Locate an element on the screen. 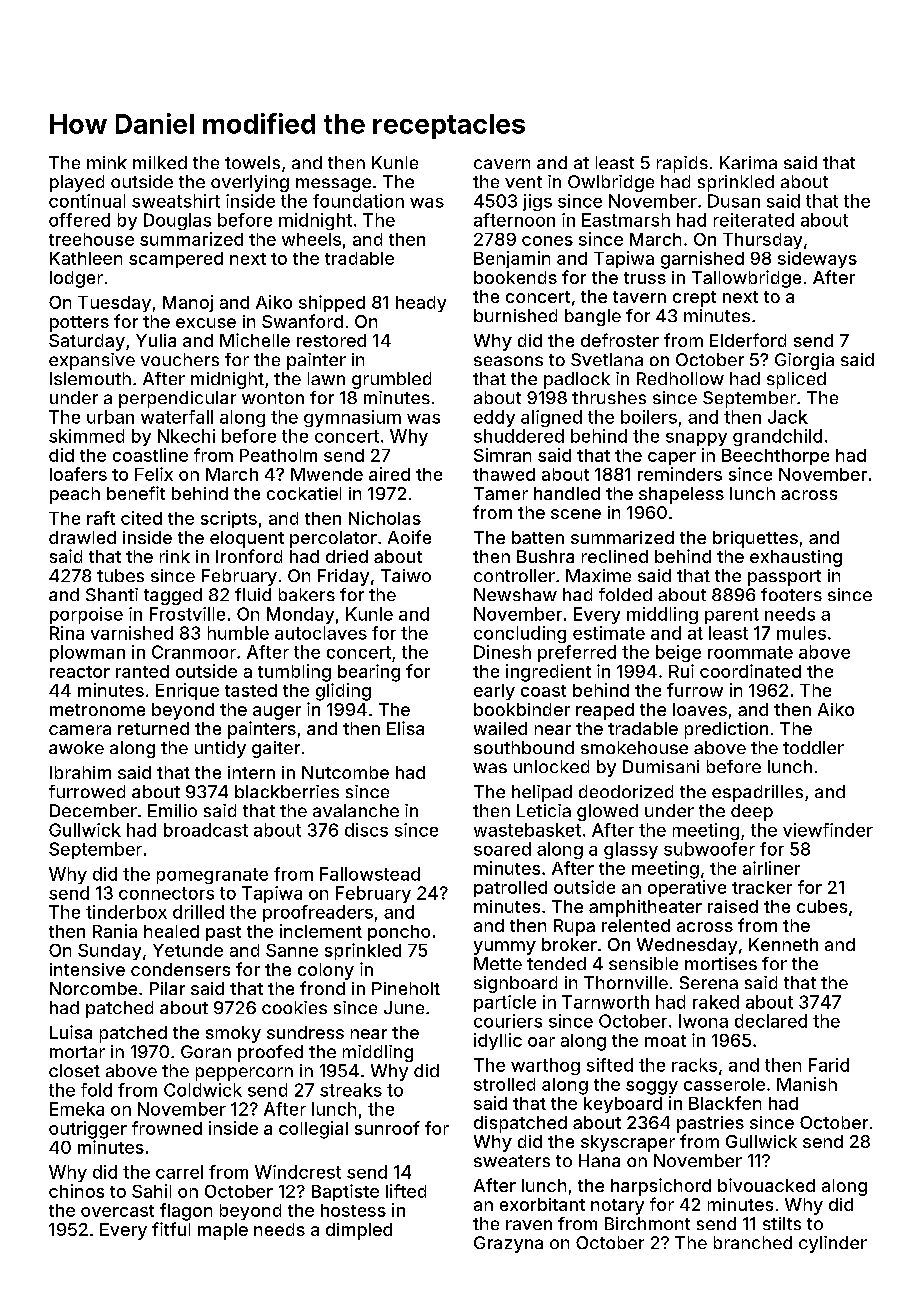 This screenshot has height=1308, width=924. December is located at coordinates (93, 810).
